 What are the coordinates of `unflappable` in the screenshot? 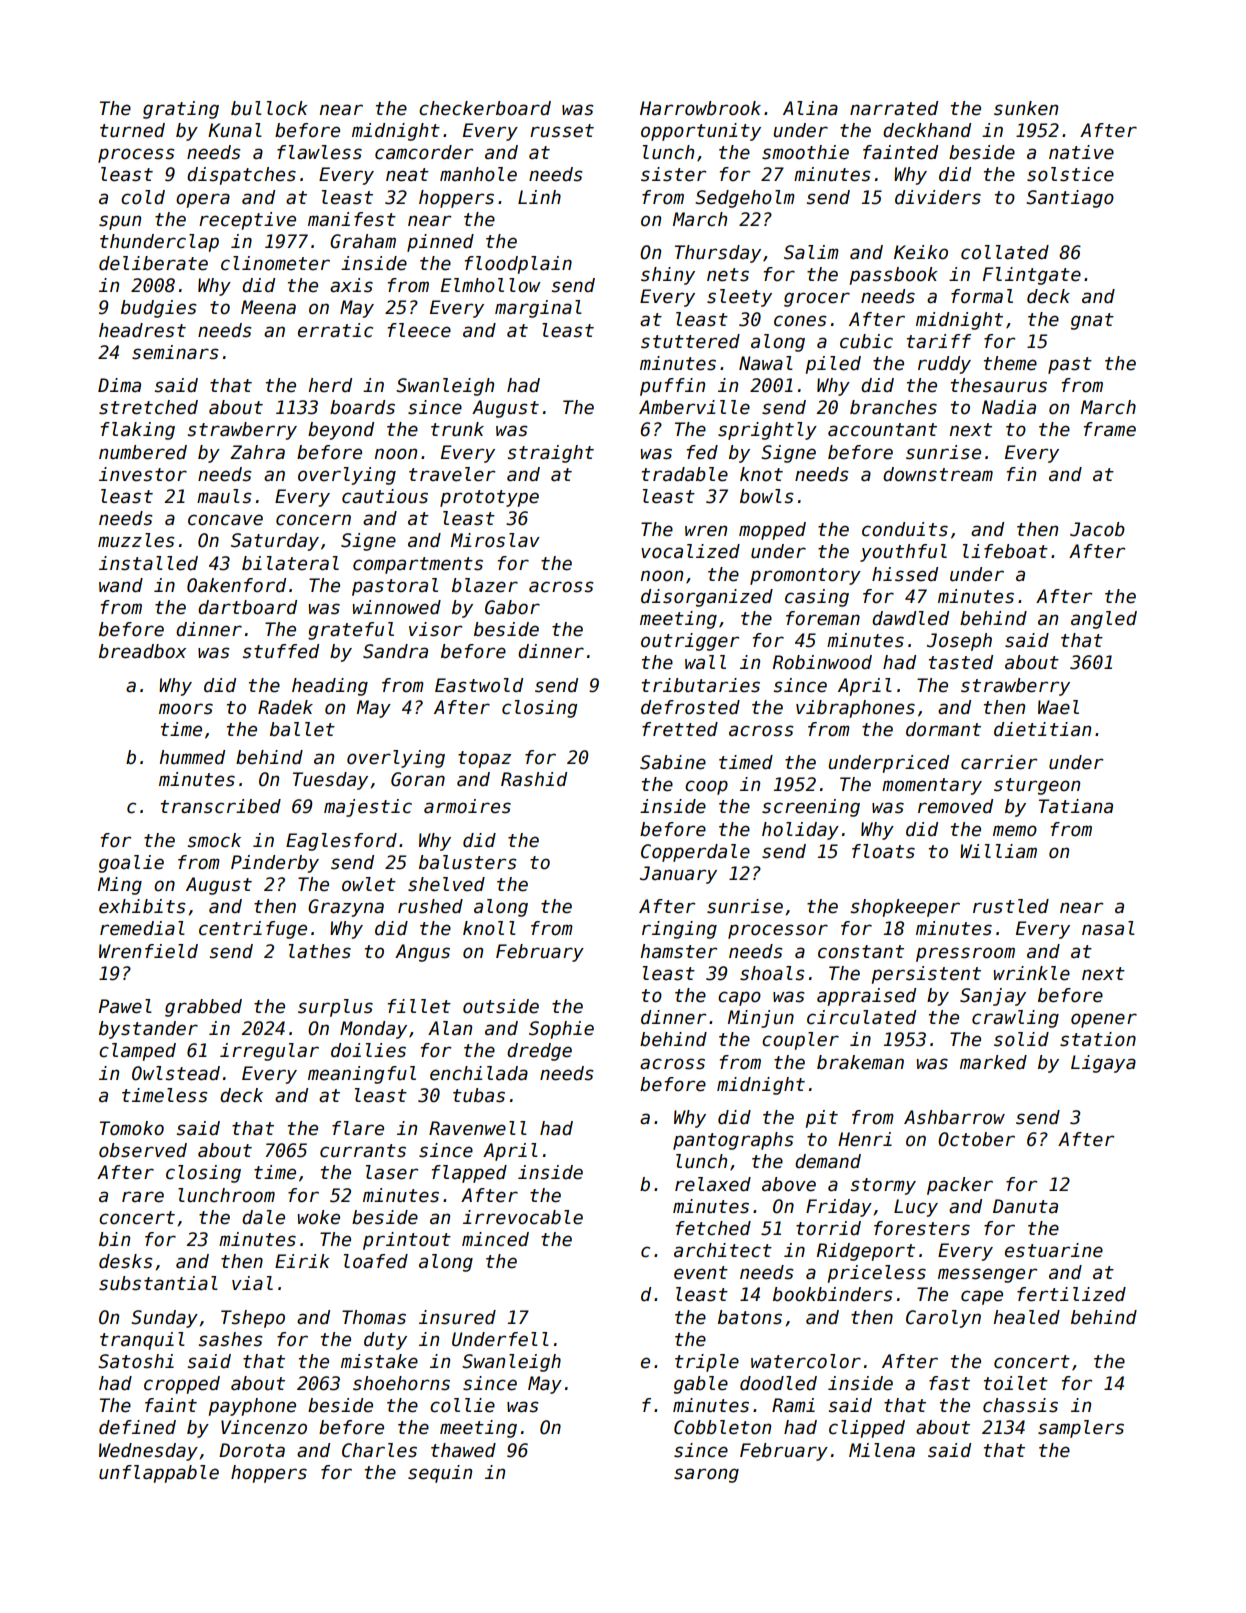 It's located at (159, 1474).
